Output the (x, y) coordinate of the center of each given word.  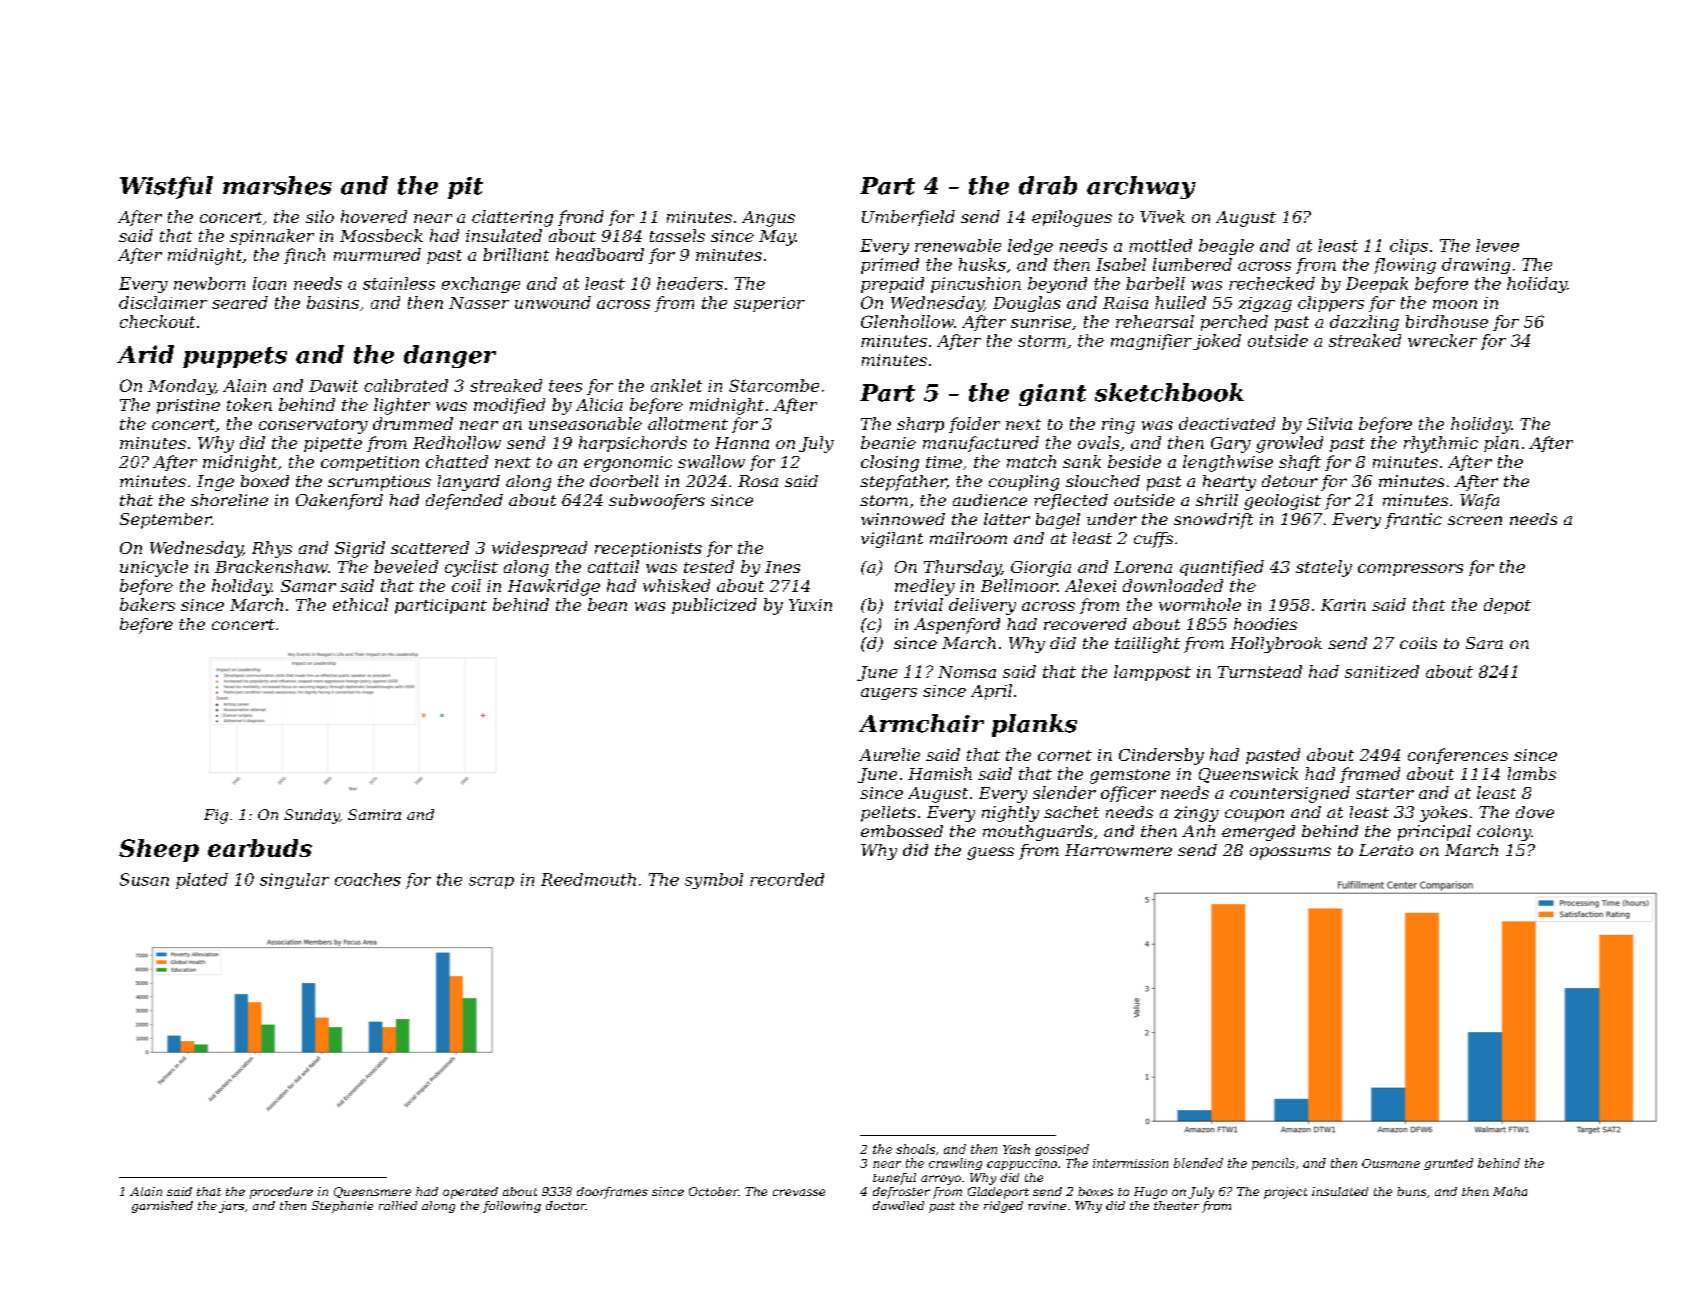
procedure (281, 1193)
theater (1176, 1205)
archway (1141, 187)
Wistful (166, 187)
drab (1048, 185)
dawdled (898, 1205)
